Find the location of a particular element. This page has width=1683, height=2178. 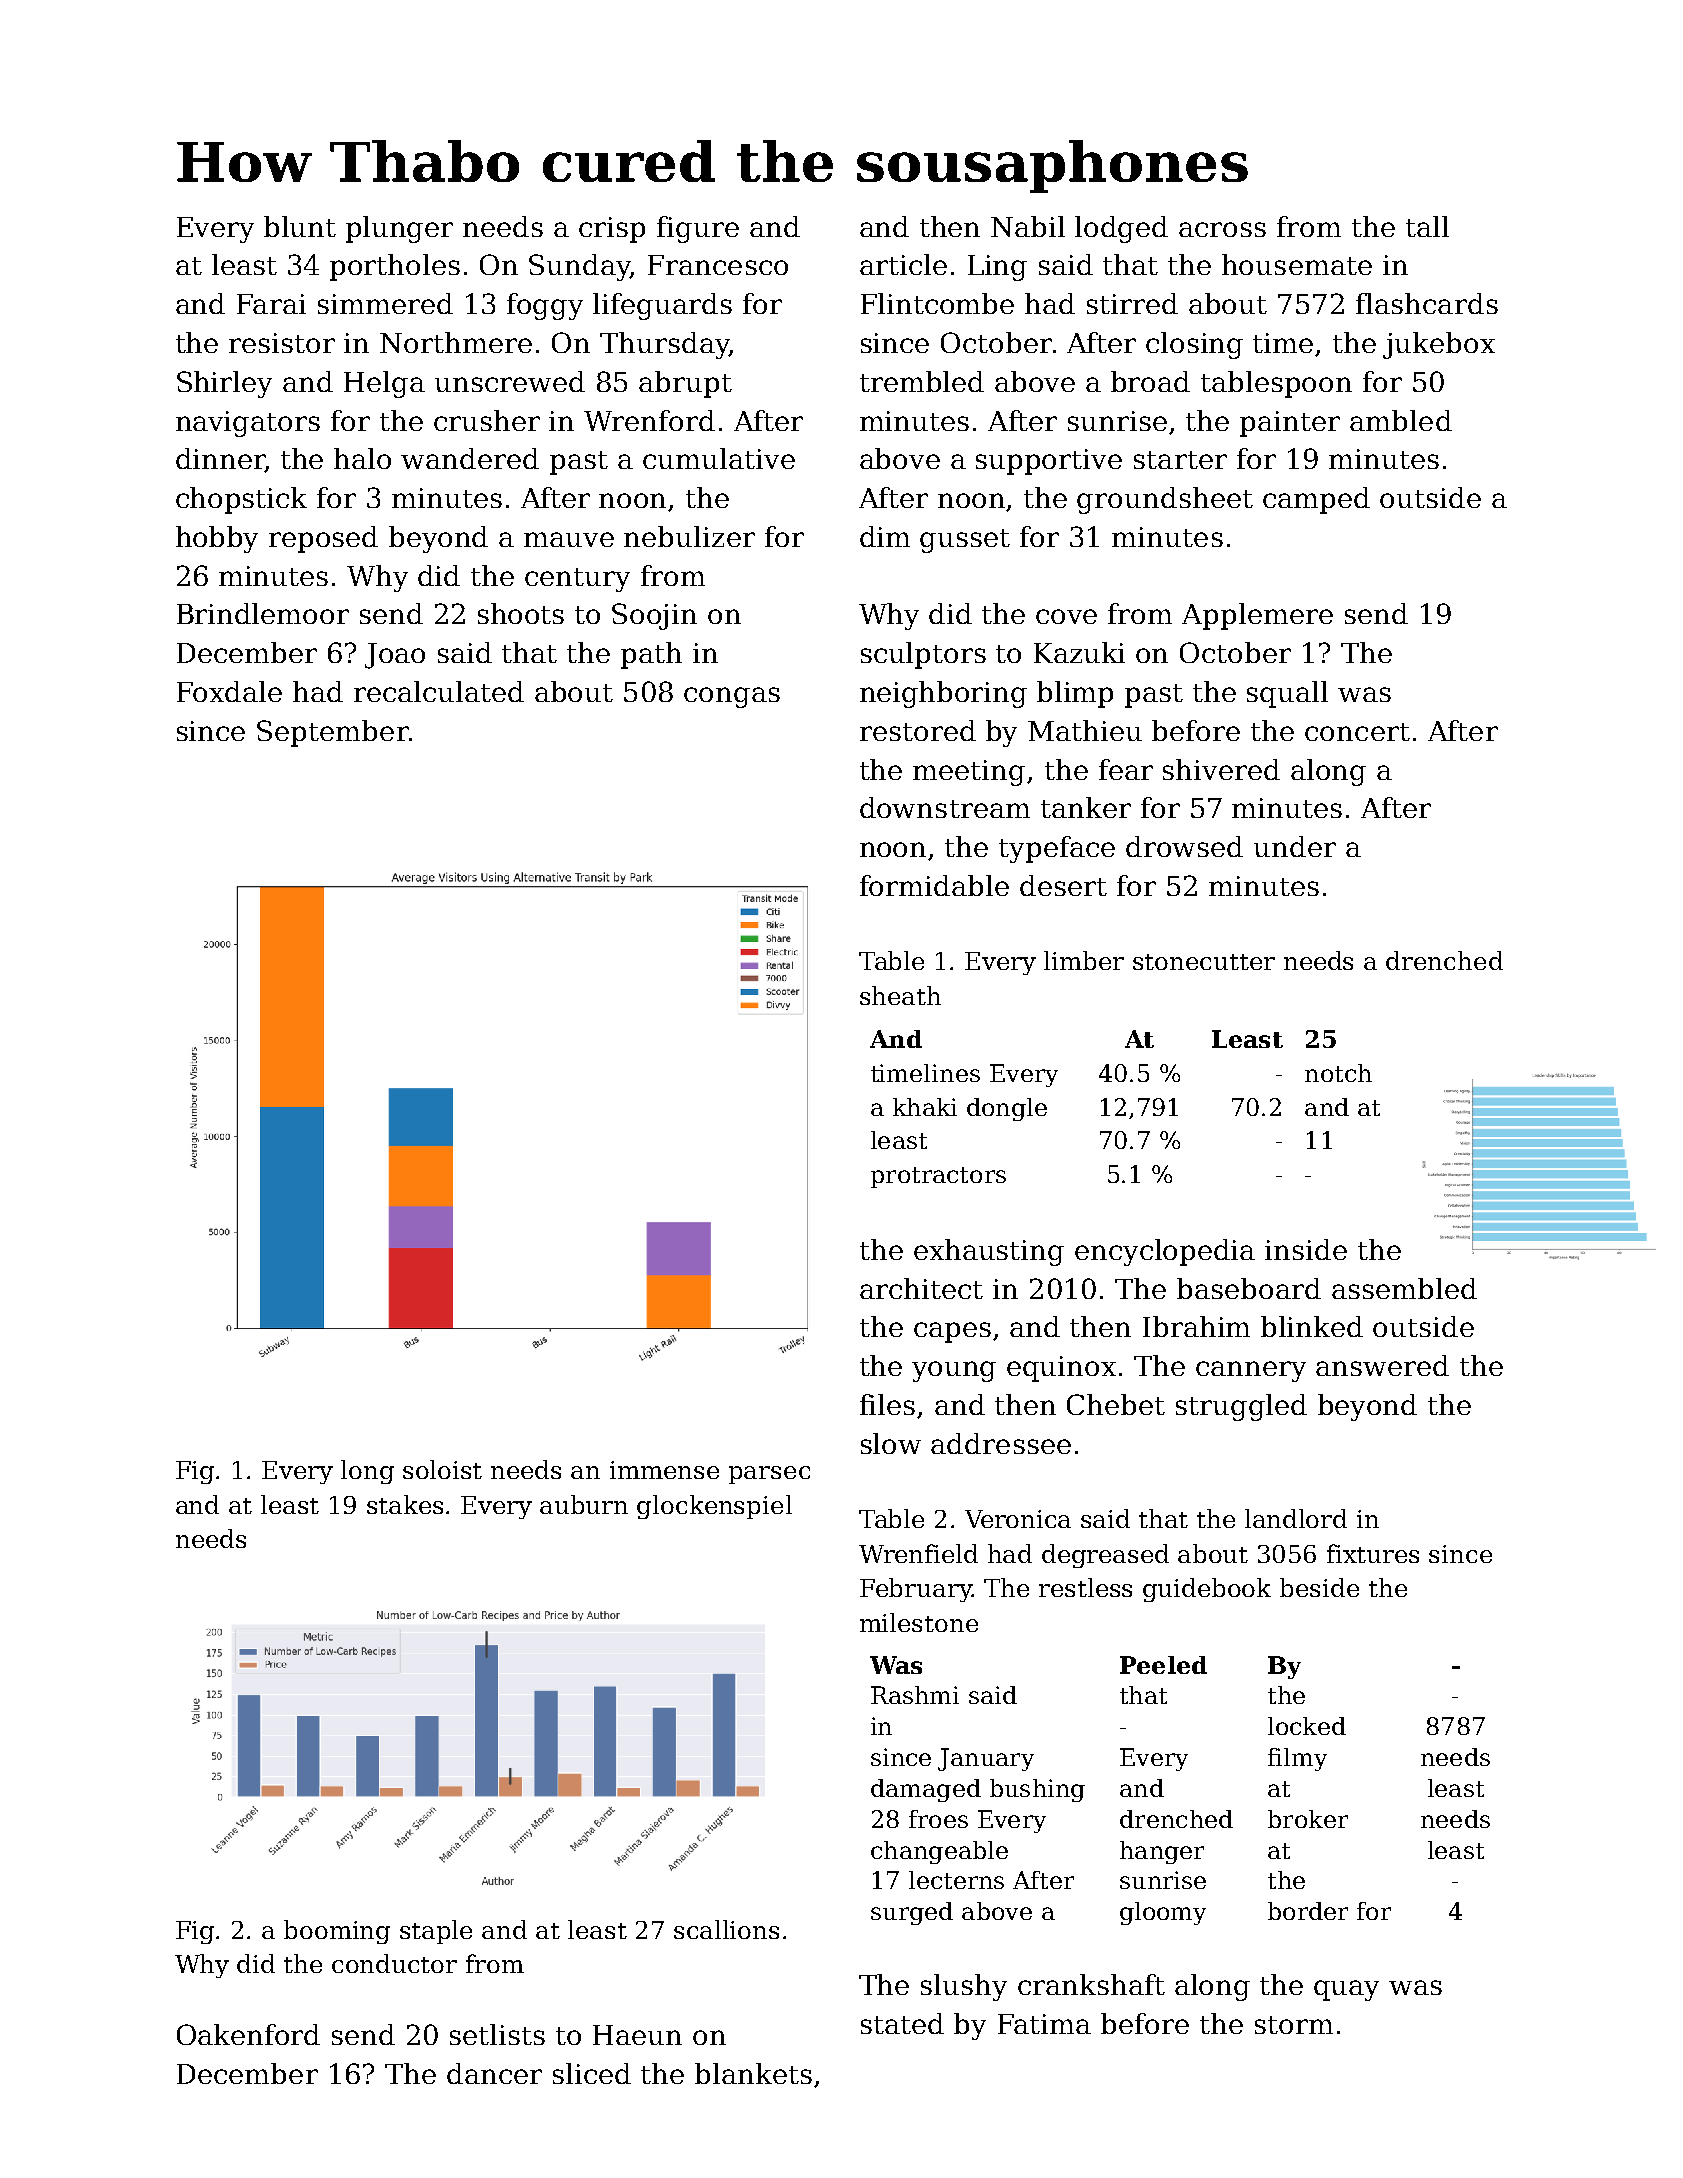

Oakenford is located at coordinates (248, 2034).
